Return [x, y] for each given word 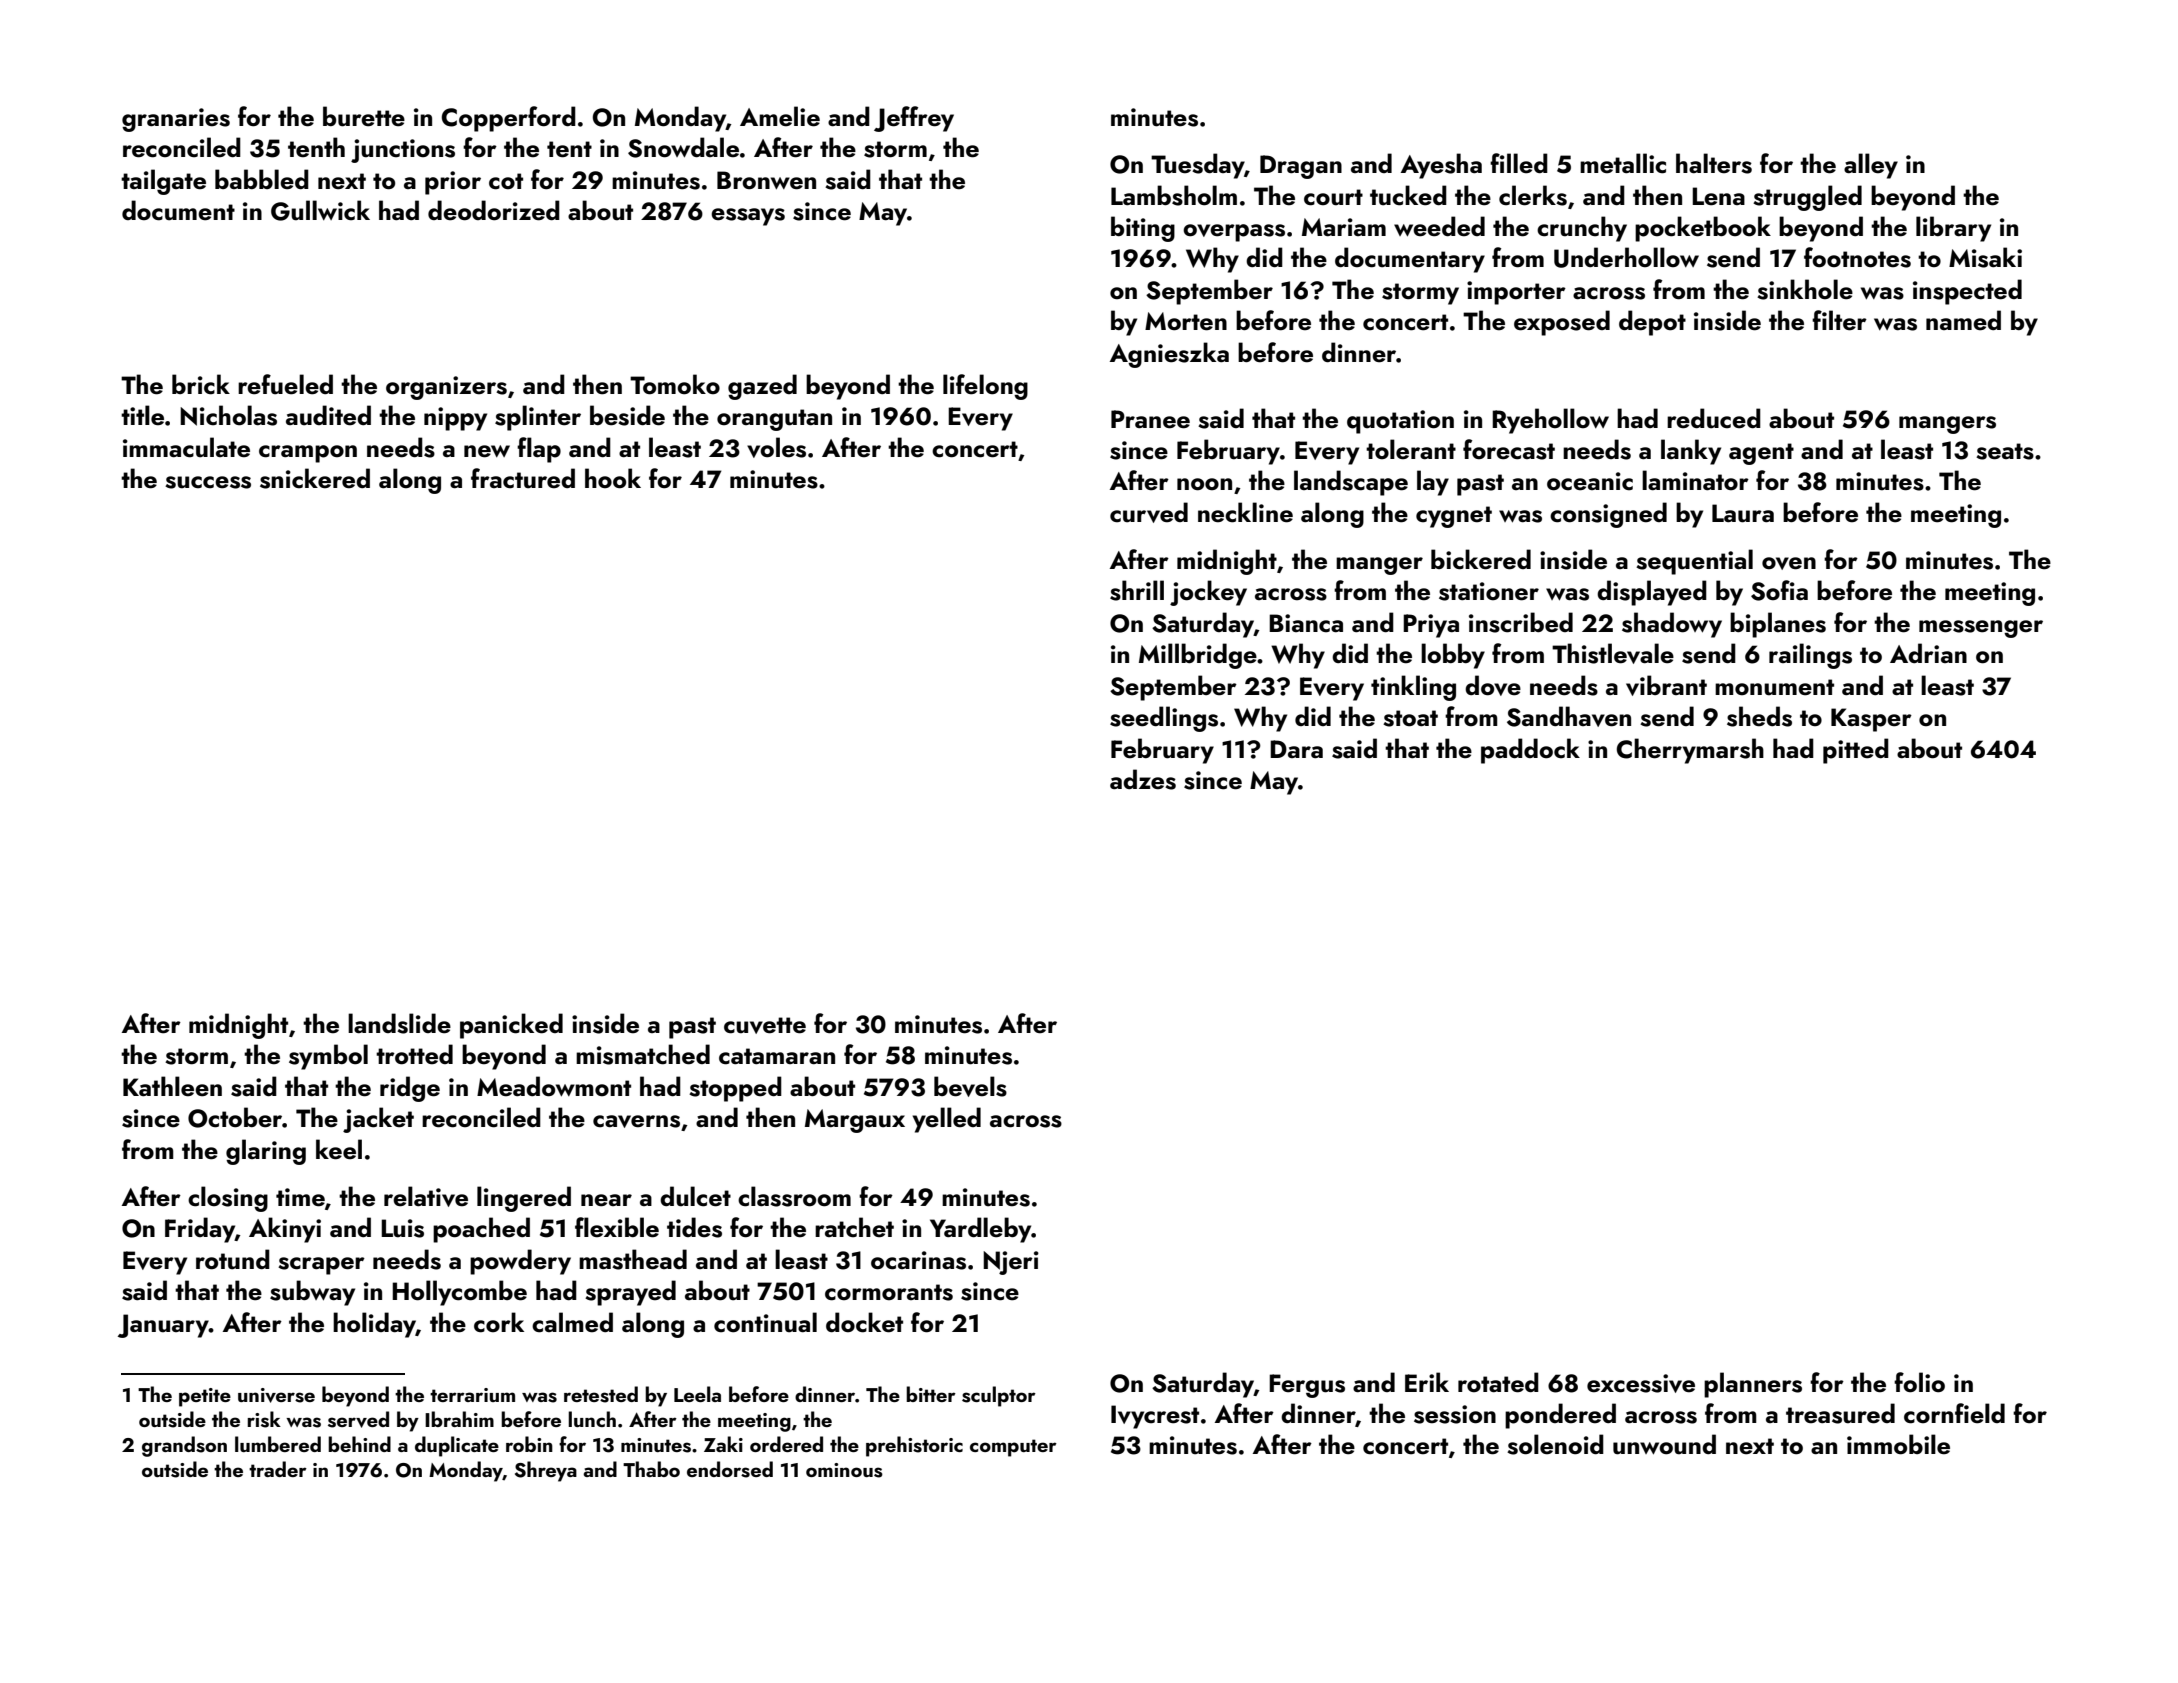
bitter [931, 1394]
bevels [970, 1086]
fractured [523, 478]
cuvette [765, 1025]
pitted [1856, 751]
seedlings [1164, 719]
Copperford [509, 119]
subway [312, 1293]
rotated [1498, 1382]
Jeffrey [914, 119]
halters [1714, 163]
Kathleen [172, 1086]
